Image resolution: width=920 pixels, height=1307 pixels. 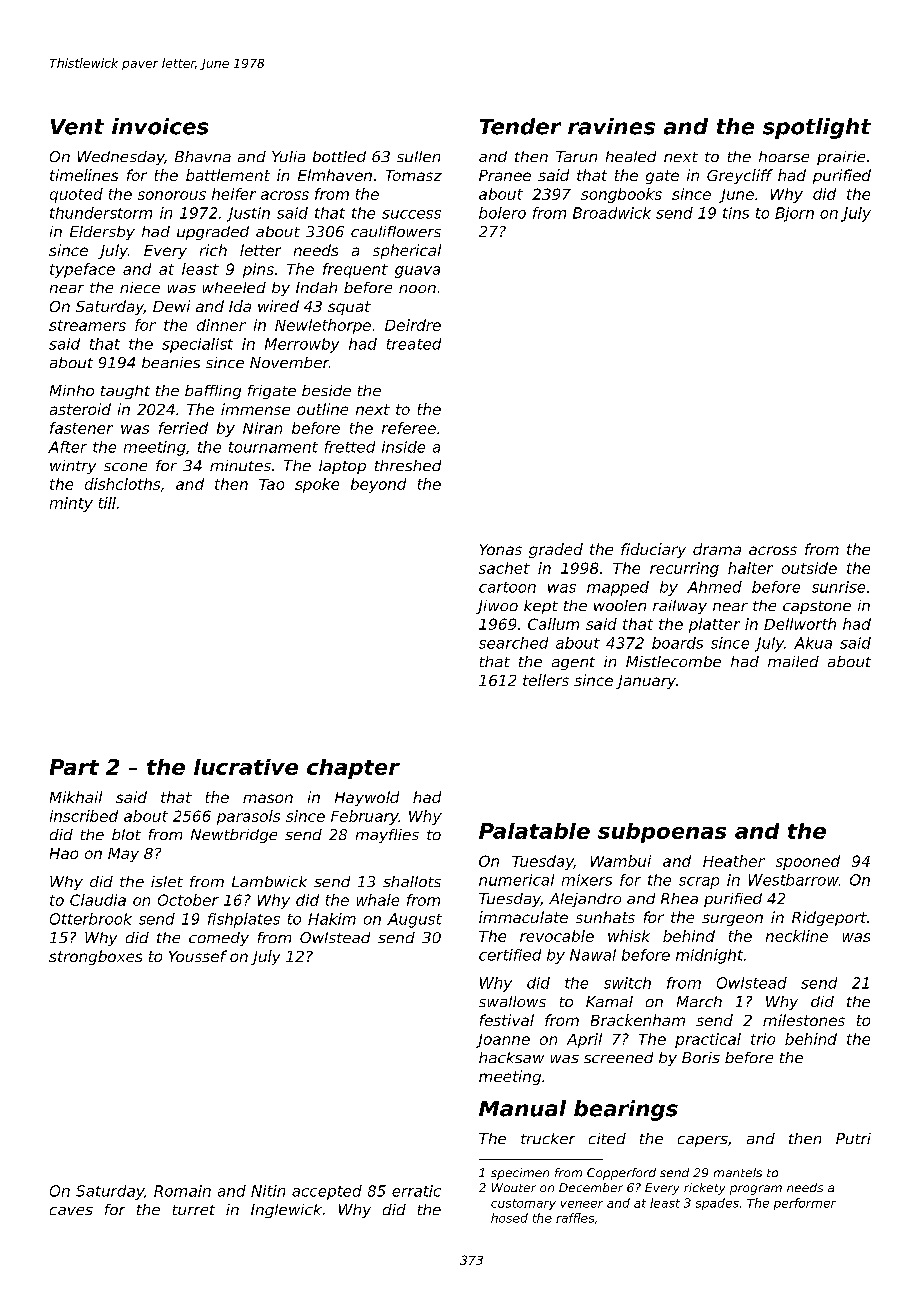 What do you see at coordinates (339, 156) in the screenshot?
I see `bottled` at bounding box center [339, 156].
